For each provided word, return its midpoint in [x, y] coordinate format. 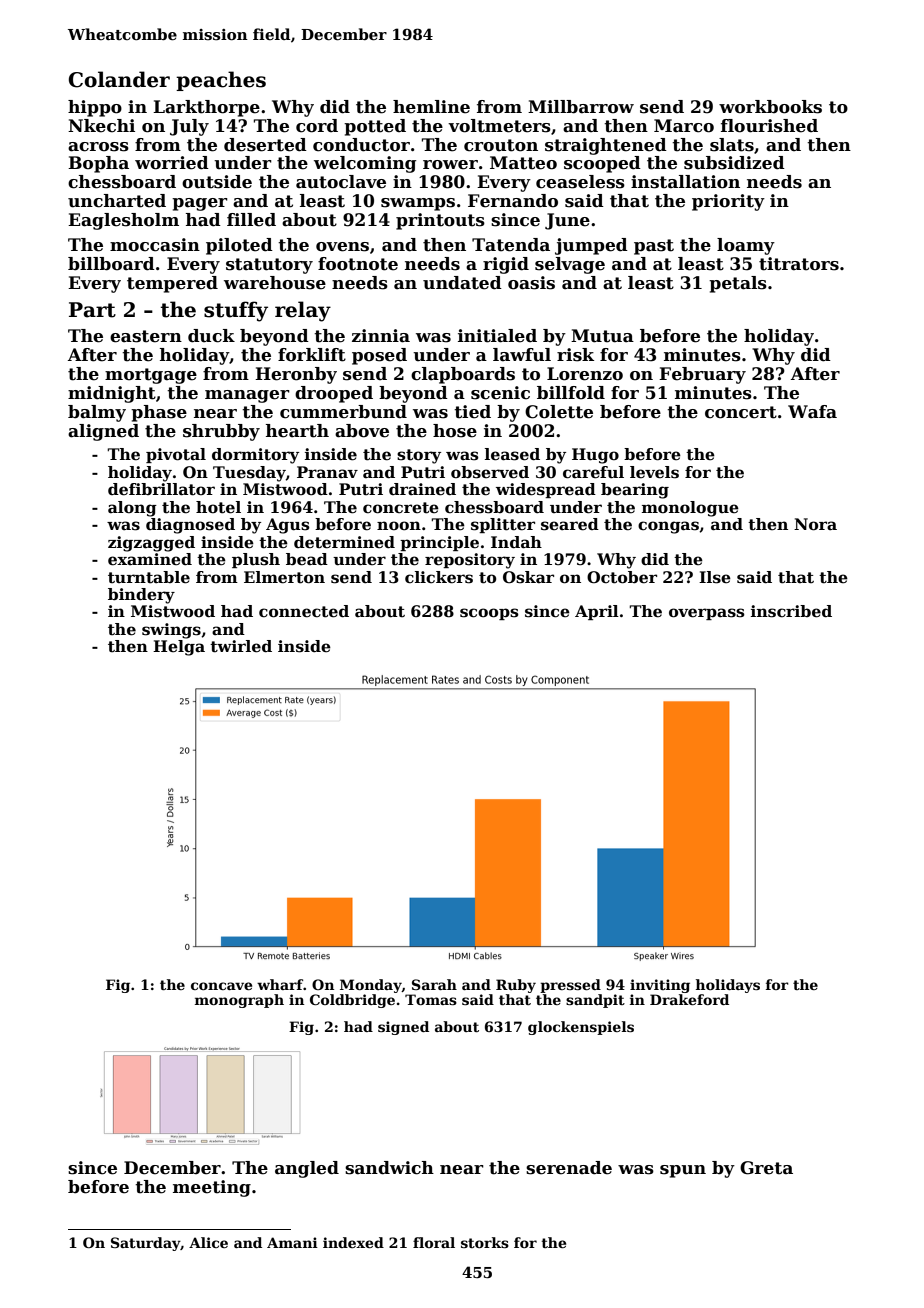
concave [221, 986]
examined [150, 559]
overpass [707, 614]
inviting [660, 986]
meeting [212, 1188]
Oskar [528, 577]
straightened [606, 146]
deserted [265, 145]
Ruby [516, 986]
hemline [431, 107]
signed [403, 1028]
